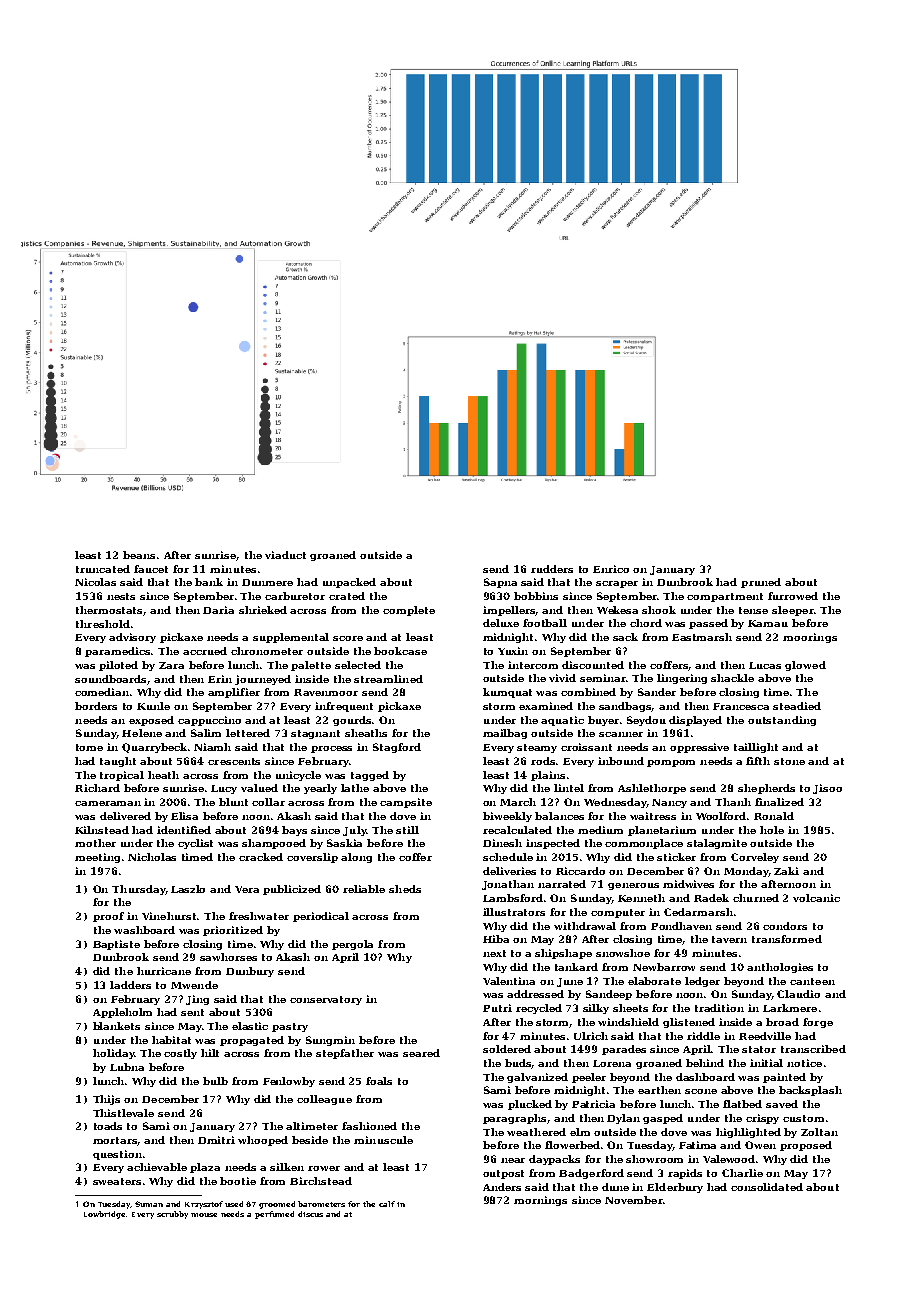 The width and height of the screenshot is (924, 1308). What do you see at coordinates (697, 1145) in the screenshot?
I see `Fatima` at bounding box center [697, 1145].
